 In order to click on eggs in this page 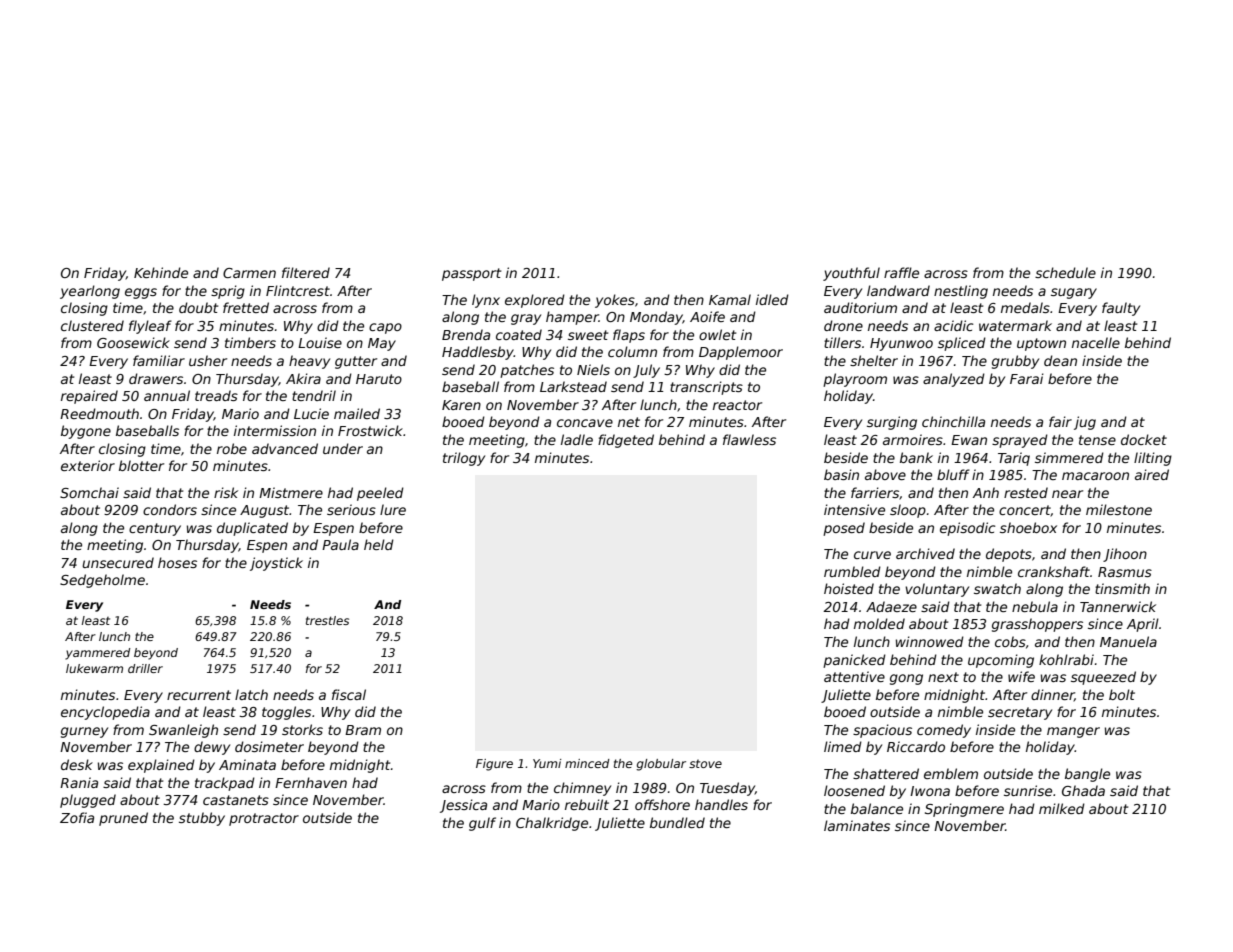, I will do `click(141, 293)`.
